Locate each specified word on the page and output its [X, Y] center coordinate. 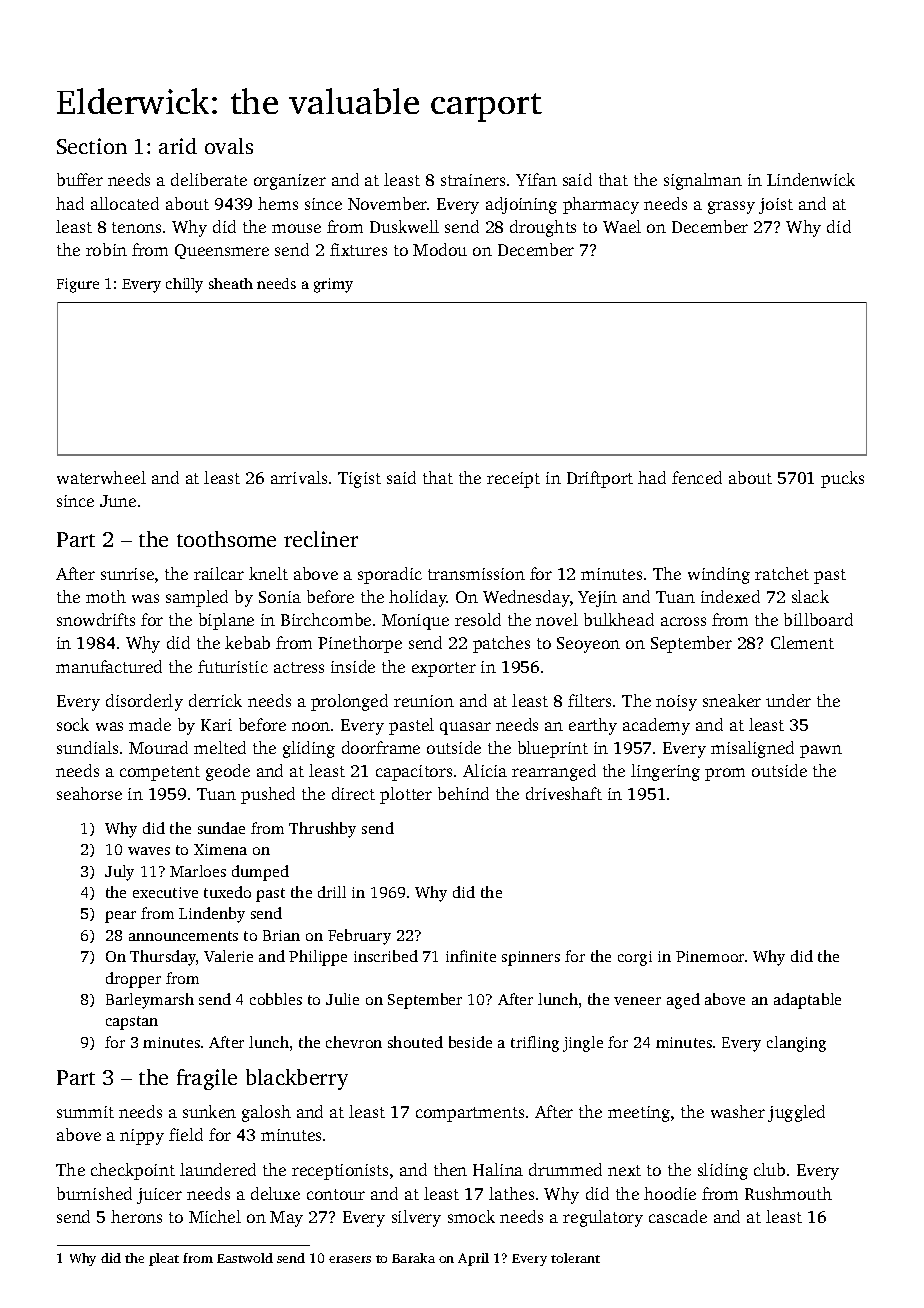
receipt [513, 480]
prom [725, 774]
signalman [703, 181]
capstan [132, 1023]
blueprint [553, 749]
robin [106, 249]
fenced [697, 477]
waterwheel [101, 477]
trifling [535, 1044]
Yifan [536, 179]
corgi [635, 958]
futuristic [233, 666]
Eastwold [245, 1258]
